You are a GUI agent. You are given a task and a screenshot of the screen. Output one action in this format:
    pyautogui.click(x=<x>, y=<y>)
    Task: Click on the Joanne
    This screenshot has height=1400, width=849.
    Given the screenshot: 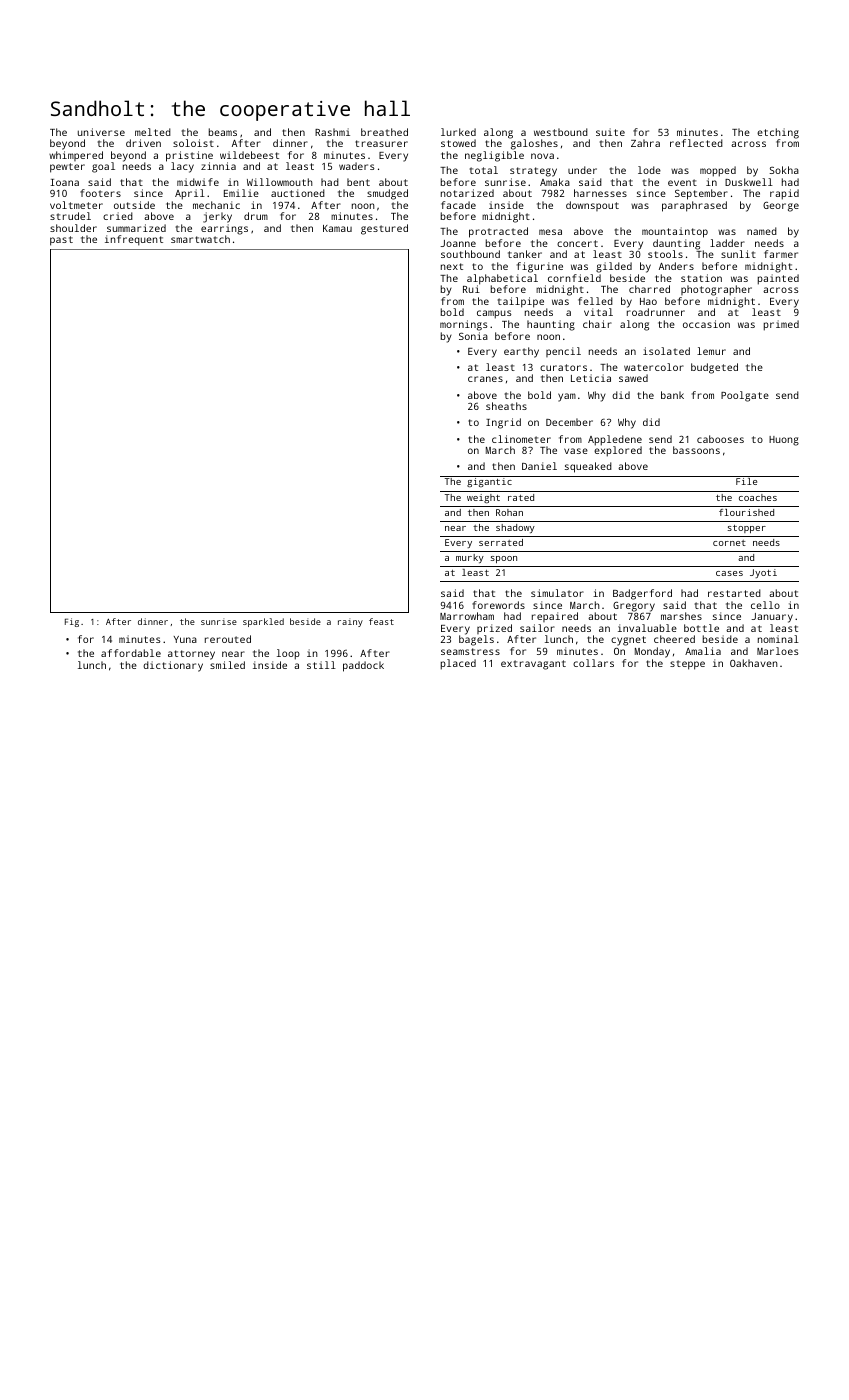 What is the action you would take?
    pyautogui.click(x=458, y=243)
